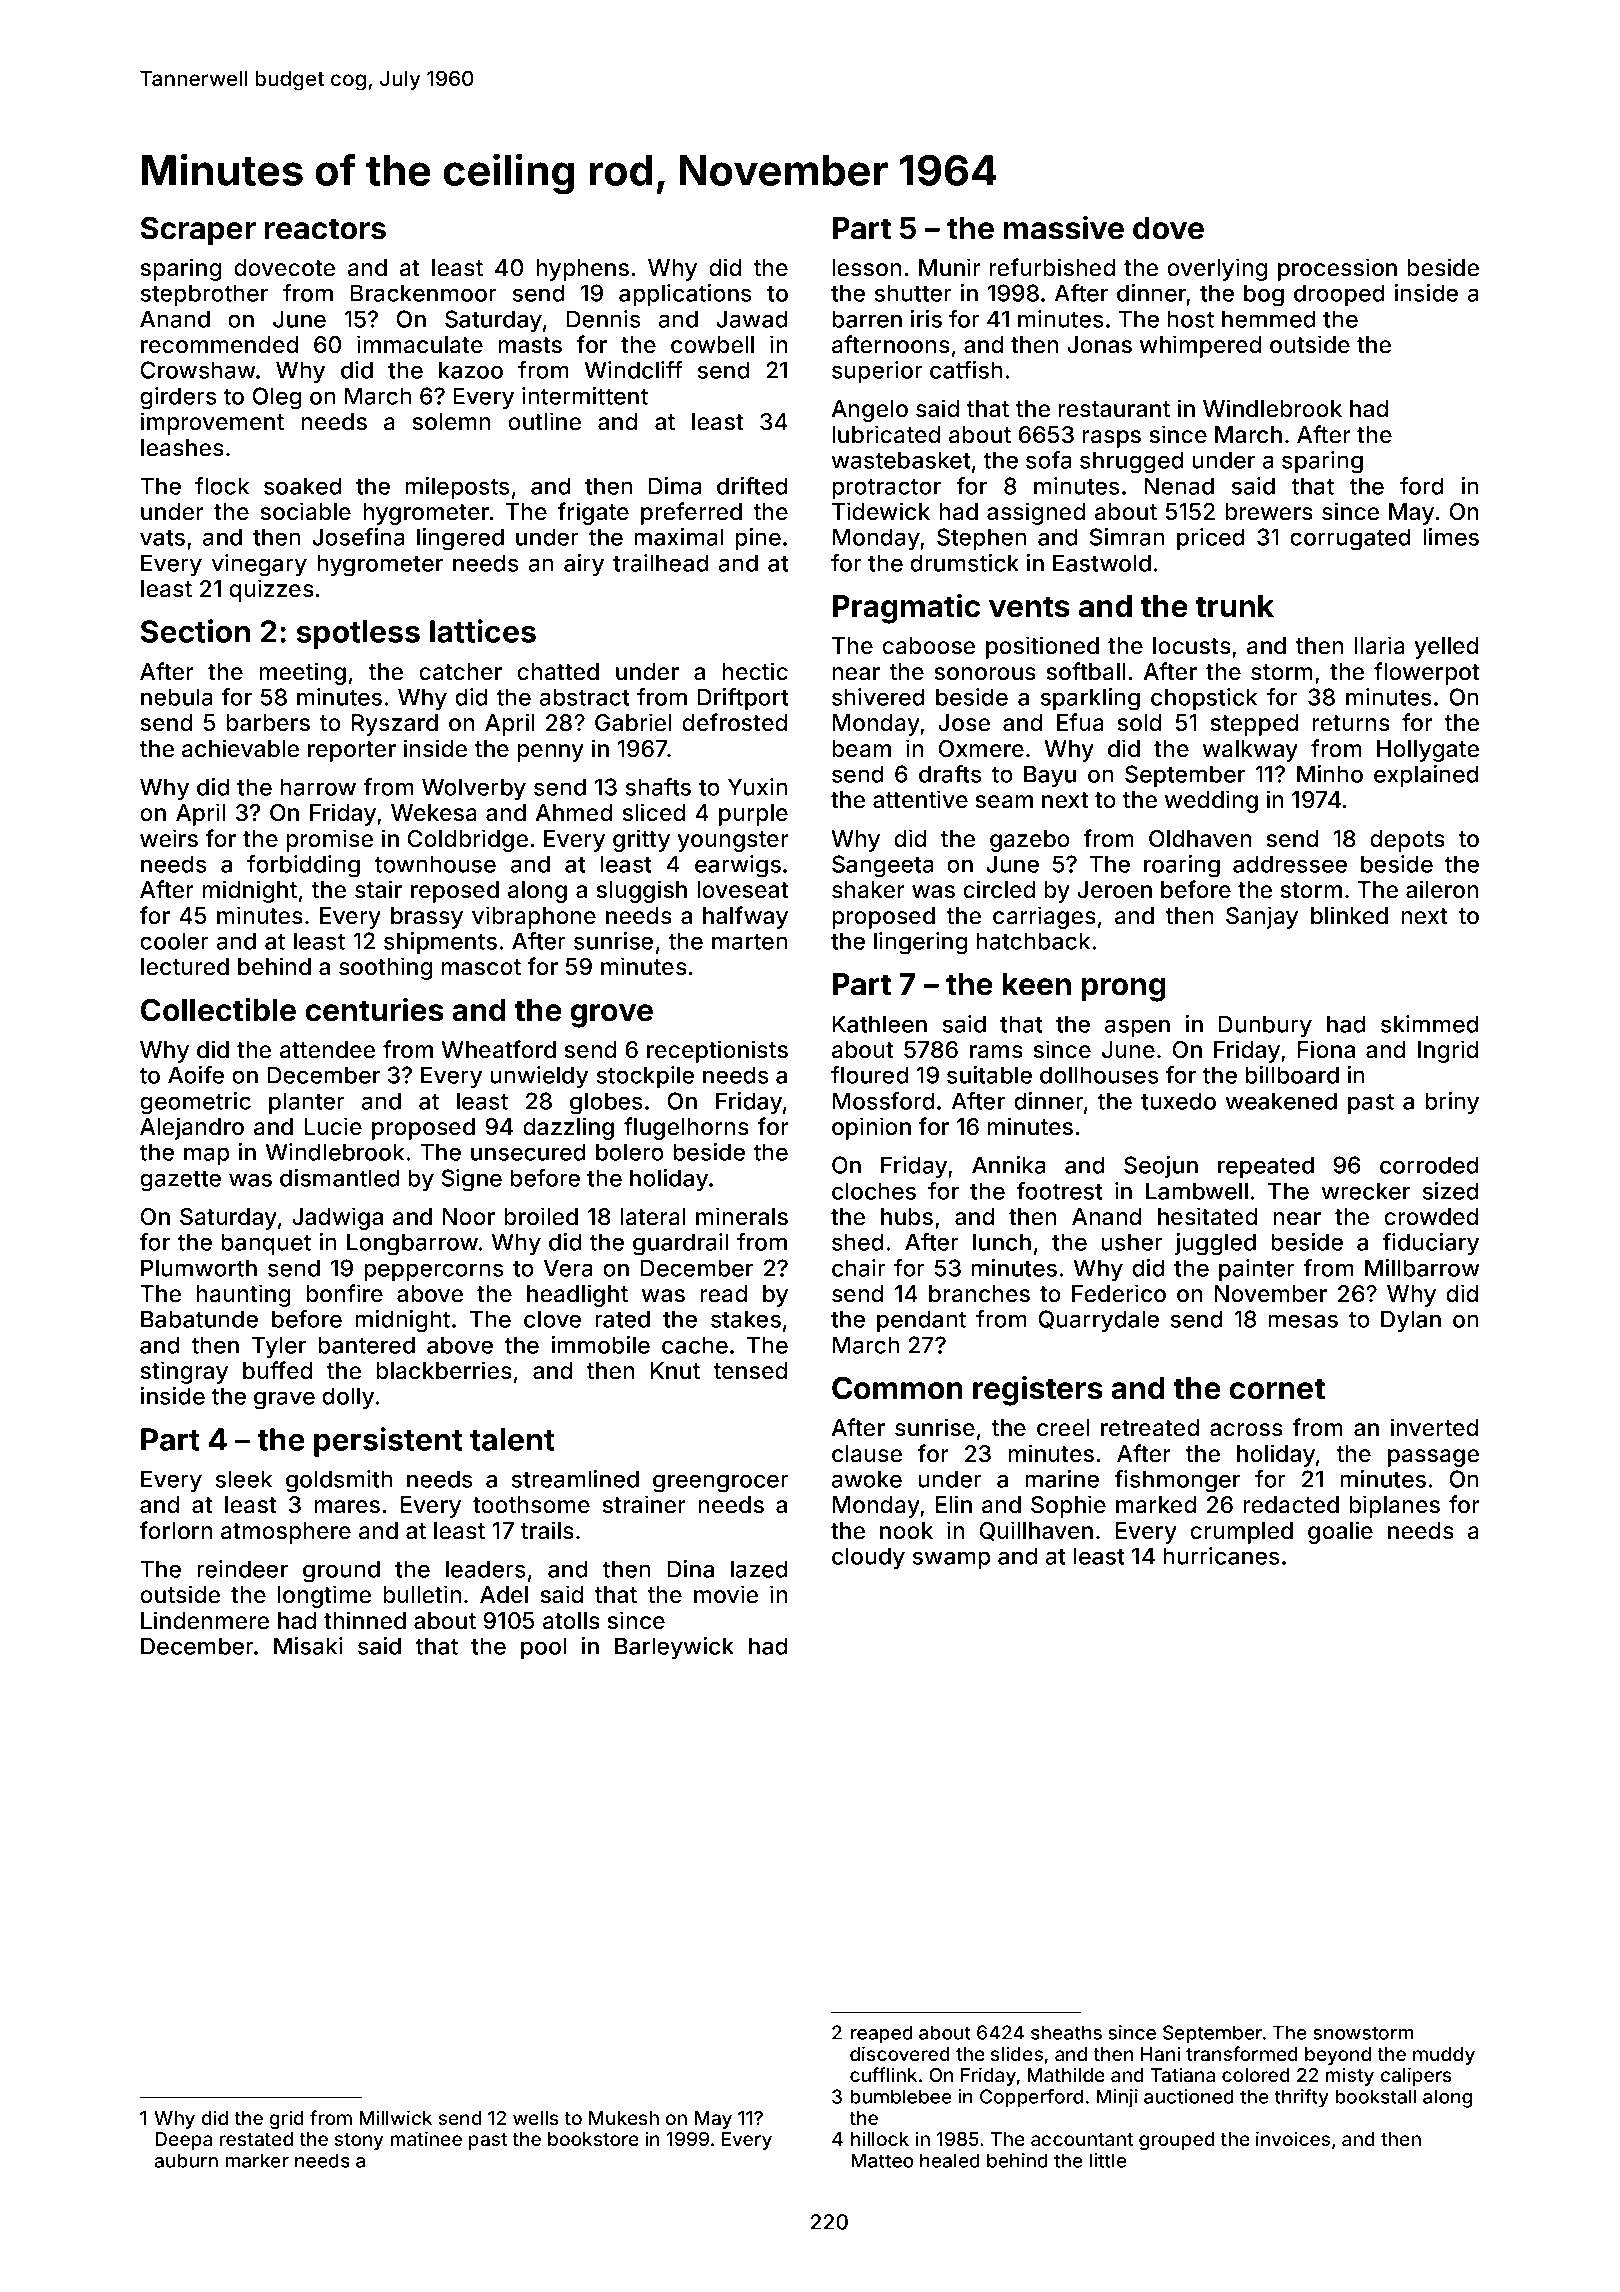 The height and width of the page is (2292, 1620). What do you see at coordinates (186, 2160) in the page?
I see `auburn` at bounding box center [186, 2160].
